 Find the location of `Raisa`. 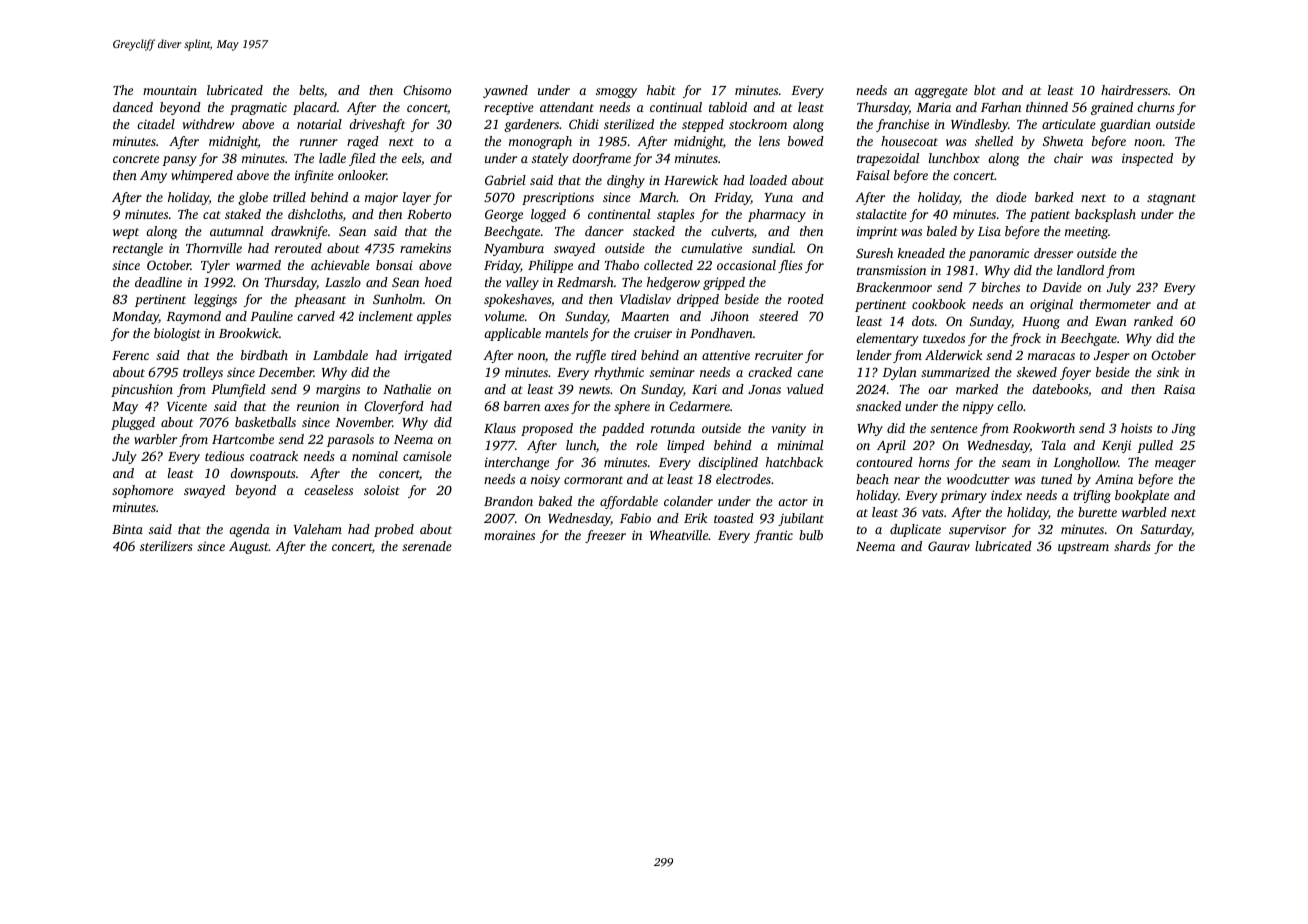

Raisa is located at coordinates (1179, 389).
